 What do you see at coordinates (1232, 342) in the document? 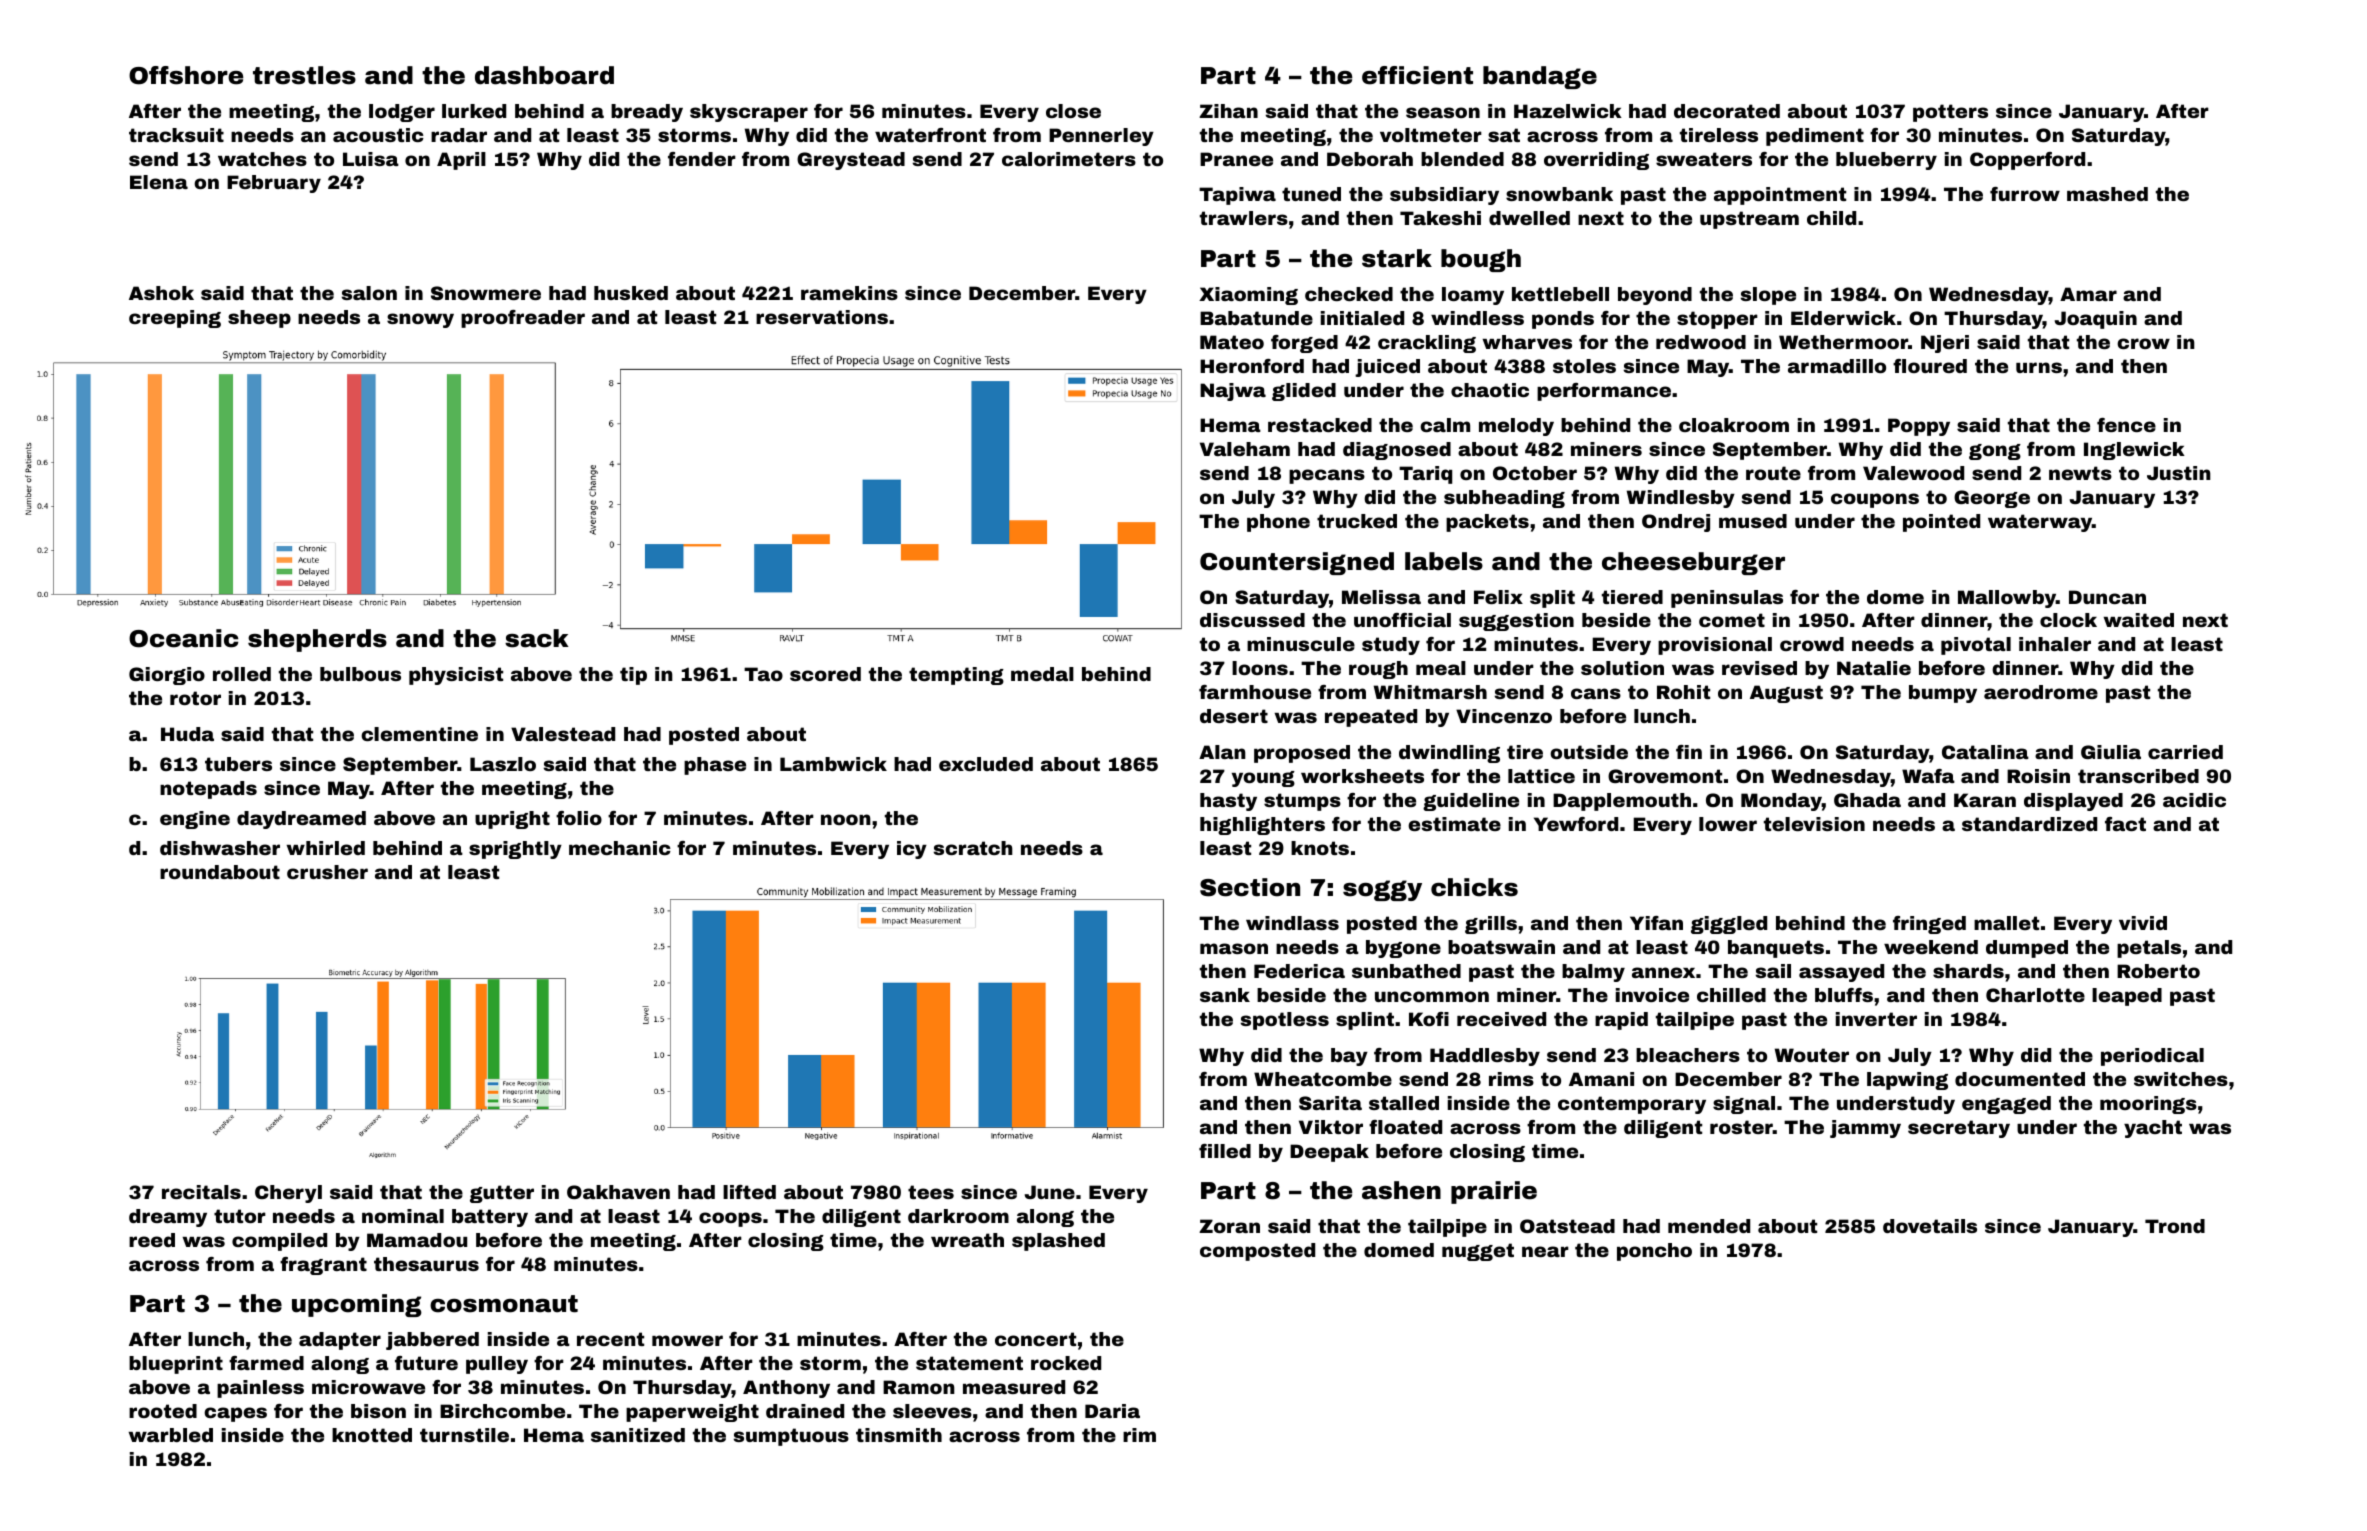
I see `Mateo` at bounding box center [1232, 342].
